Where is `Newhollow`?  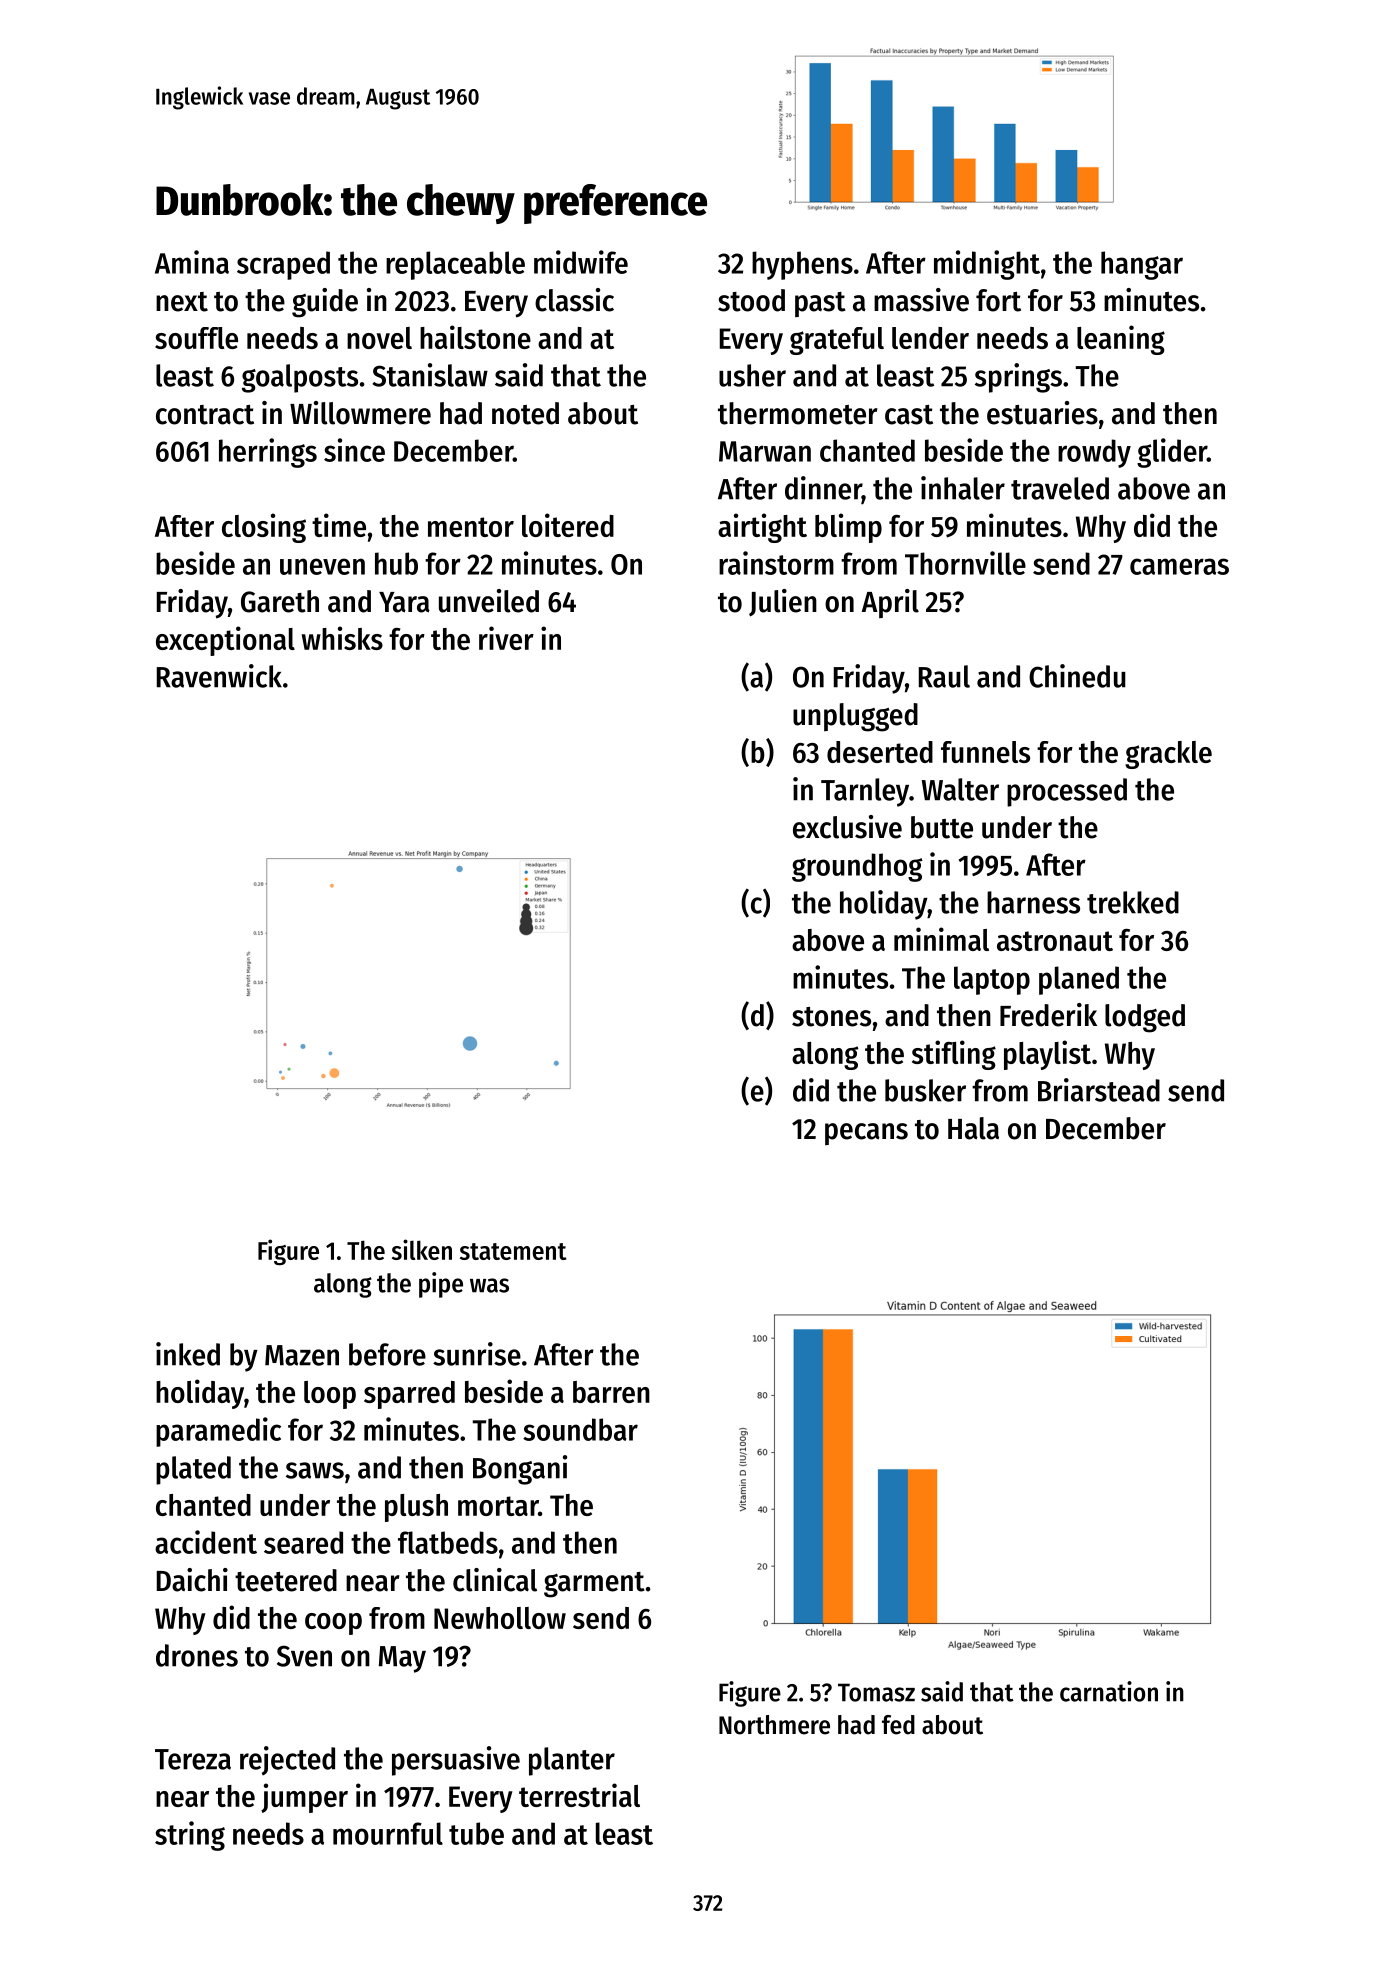 Newhollow is located at coordinates (500, 1618).
